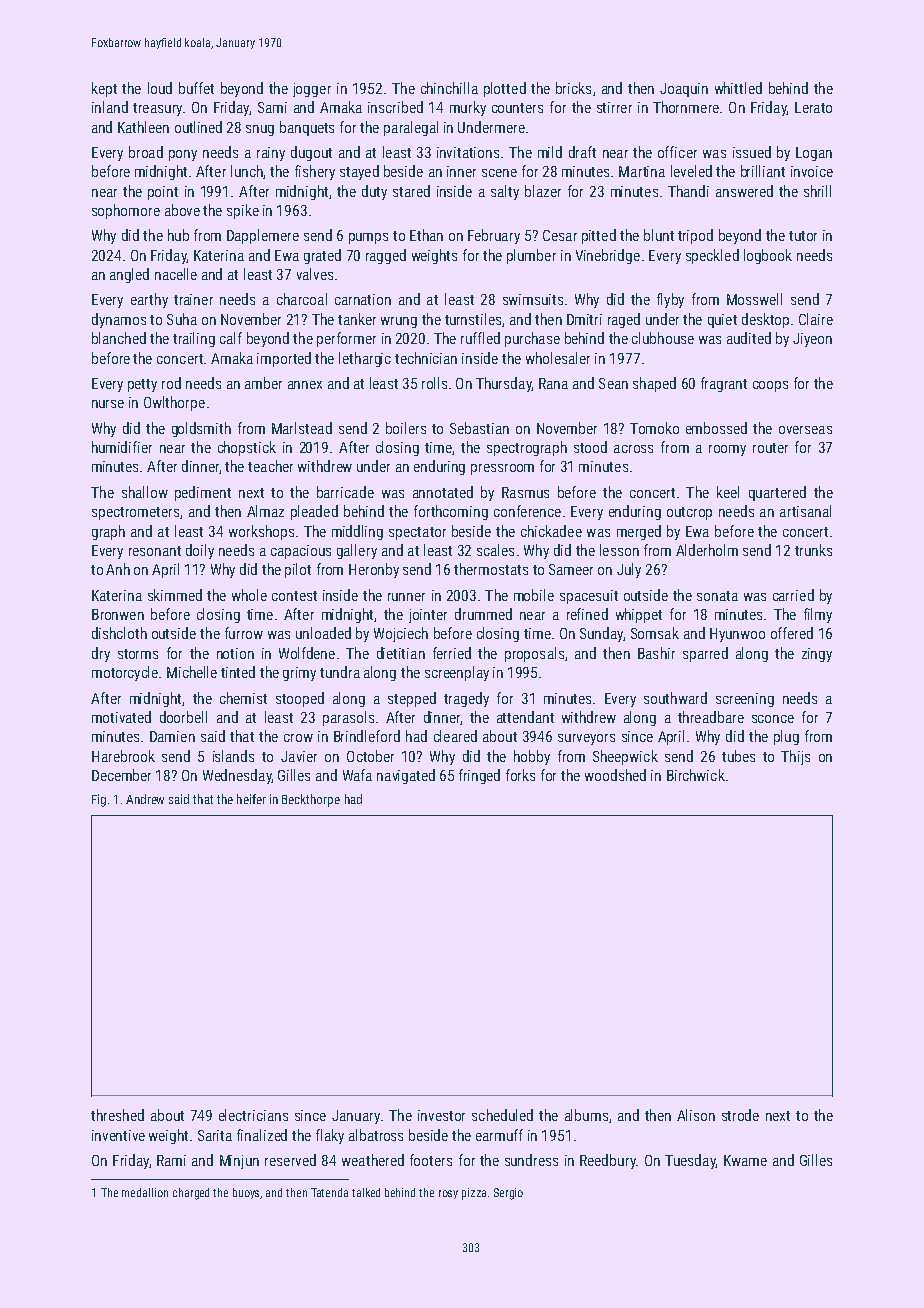 Image resolution: width=924 pixels, height=1308 pixels. Describe the element at coordinates (813, 107) in the screenshot. I see `Lerato` at that location.
